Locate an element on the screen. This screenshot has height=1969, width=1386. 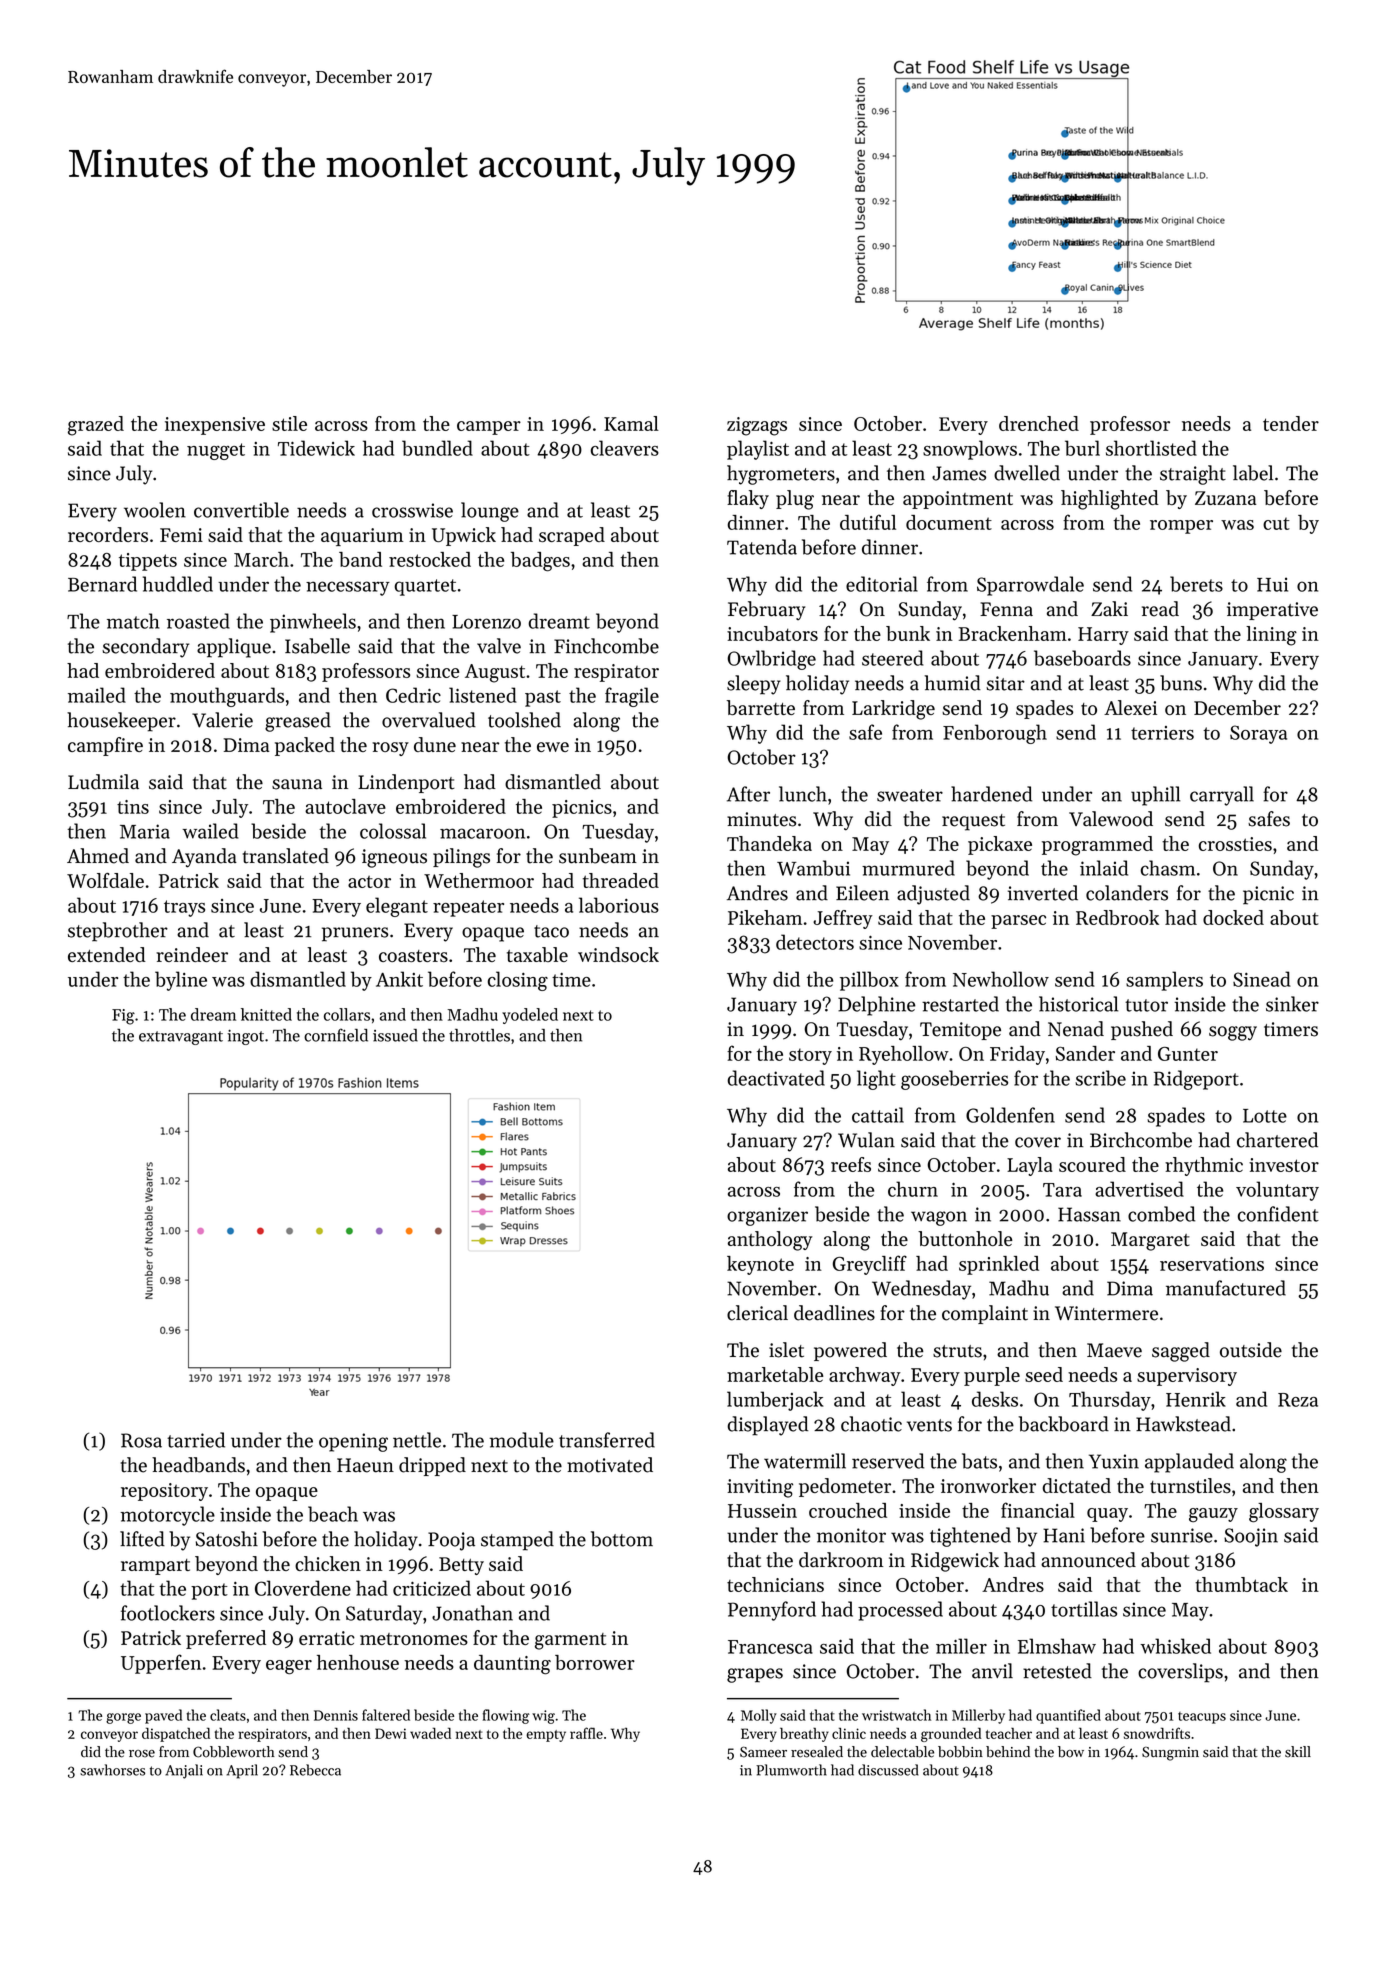
scribe is located at coordinates (1100, 1078).
